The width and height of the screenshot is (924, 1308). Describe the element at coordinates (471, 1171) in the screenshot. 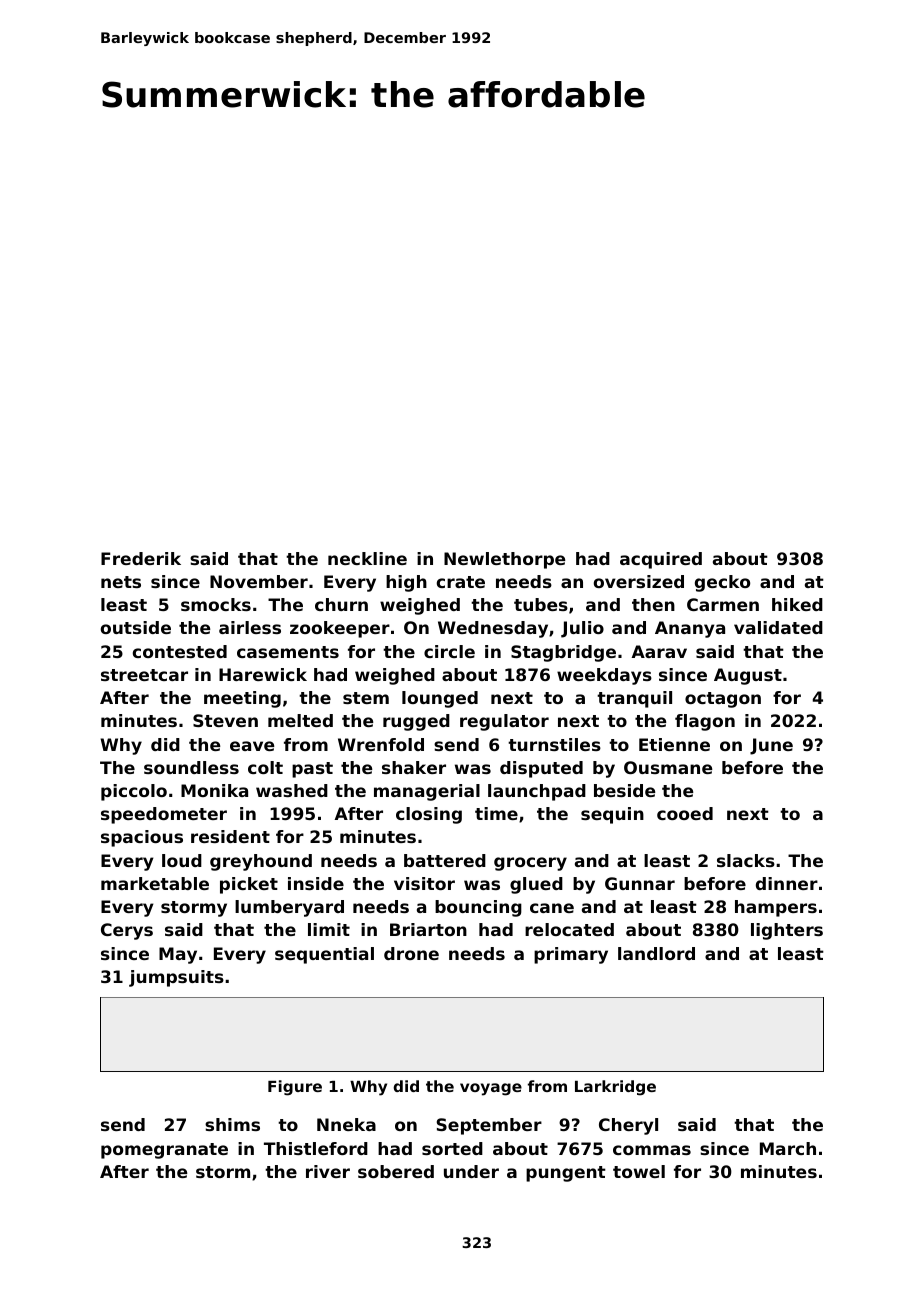

I see `under` at that location.
